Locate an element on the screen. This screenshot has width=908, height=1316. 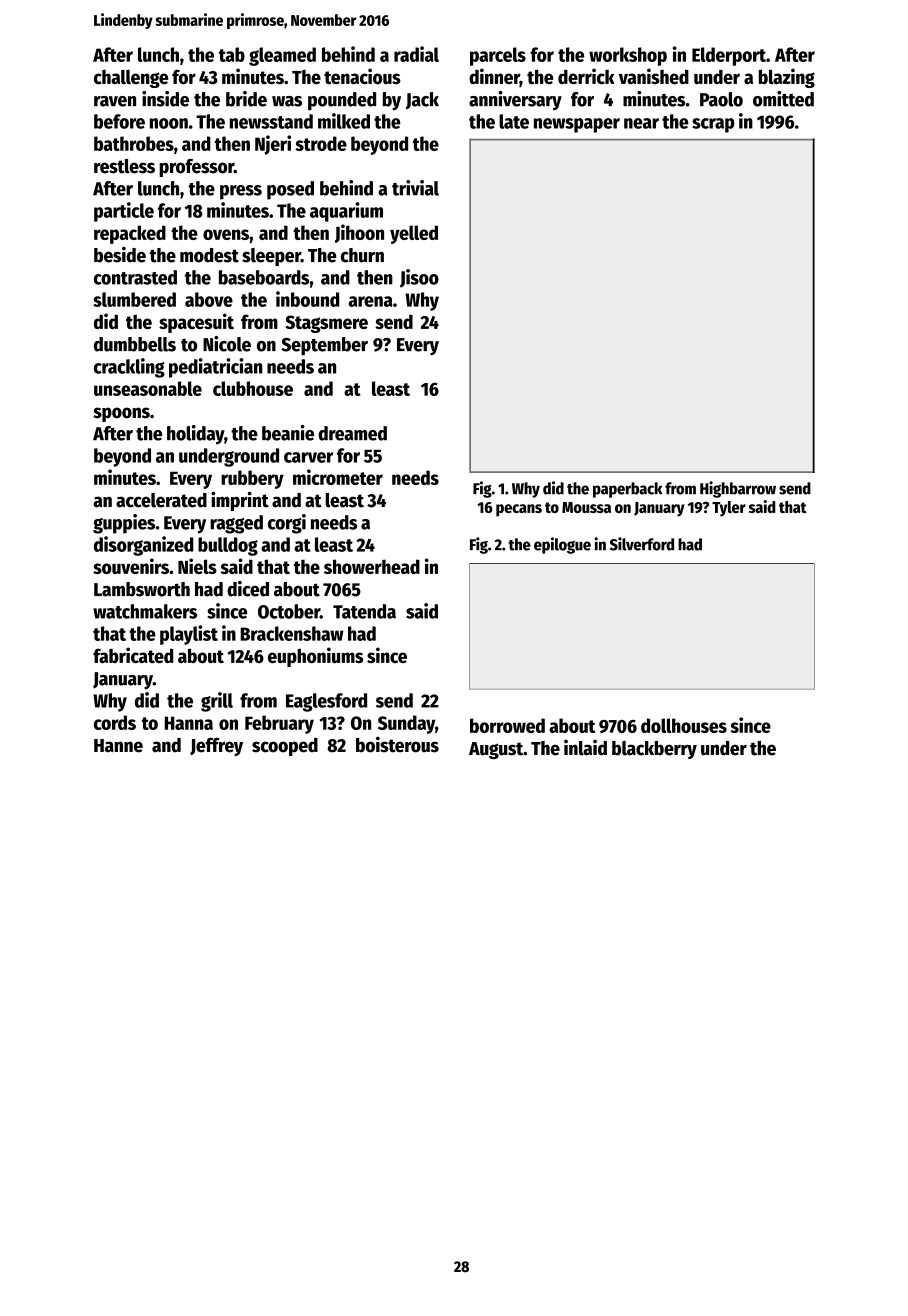
Hanne is located at coordinates (118, 746).
